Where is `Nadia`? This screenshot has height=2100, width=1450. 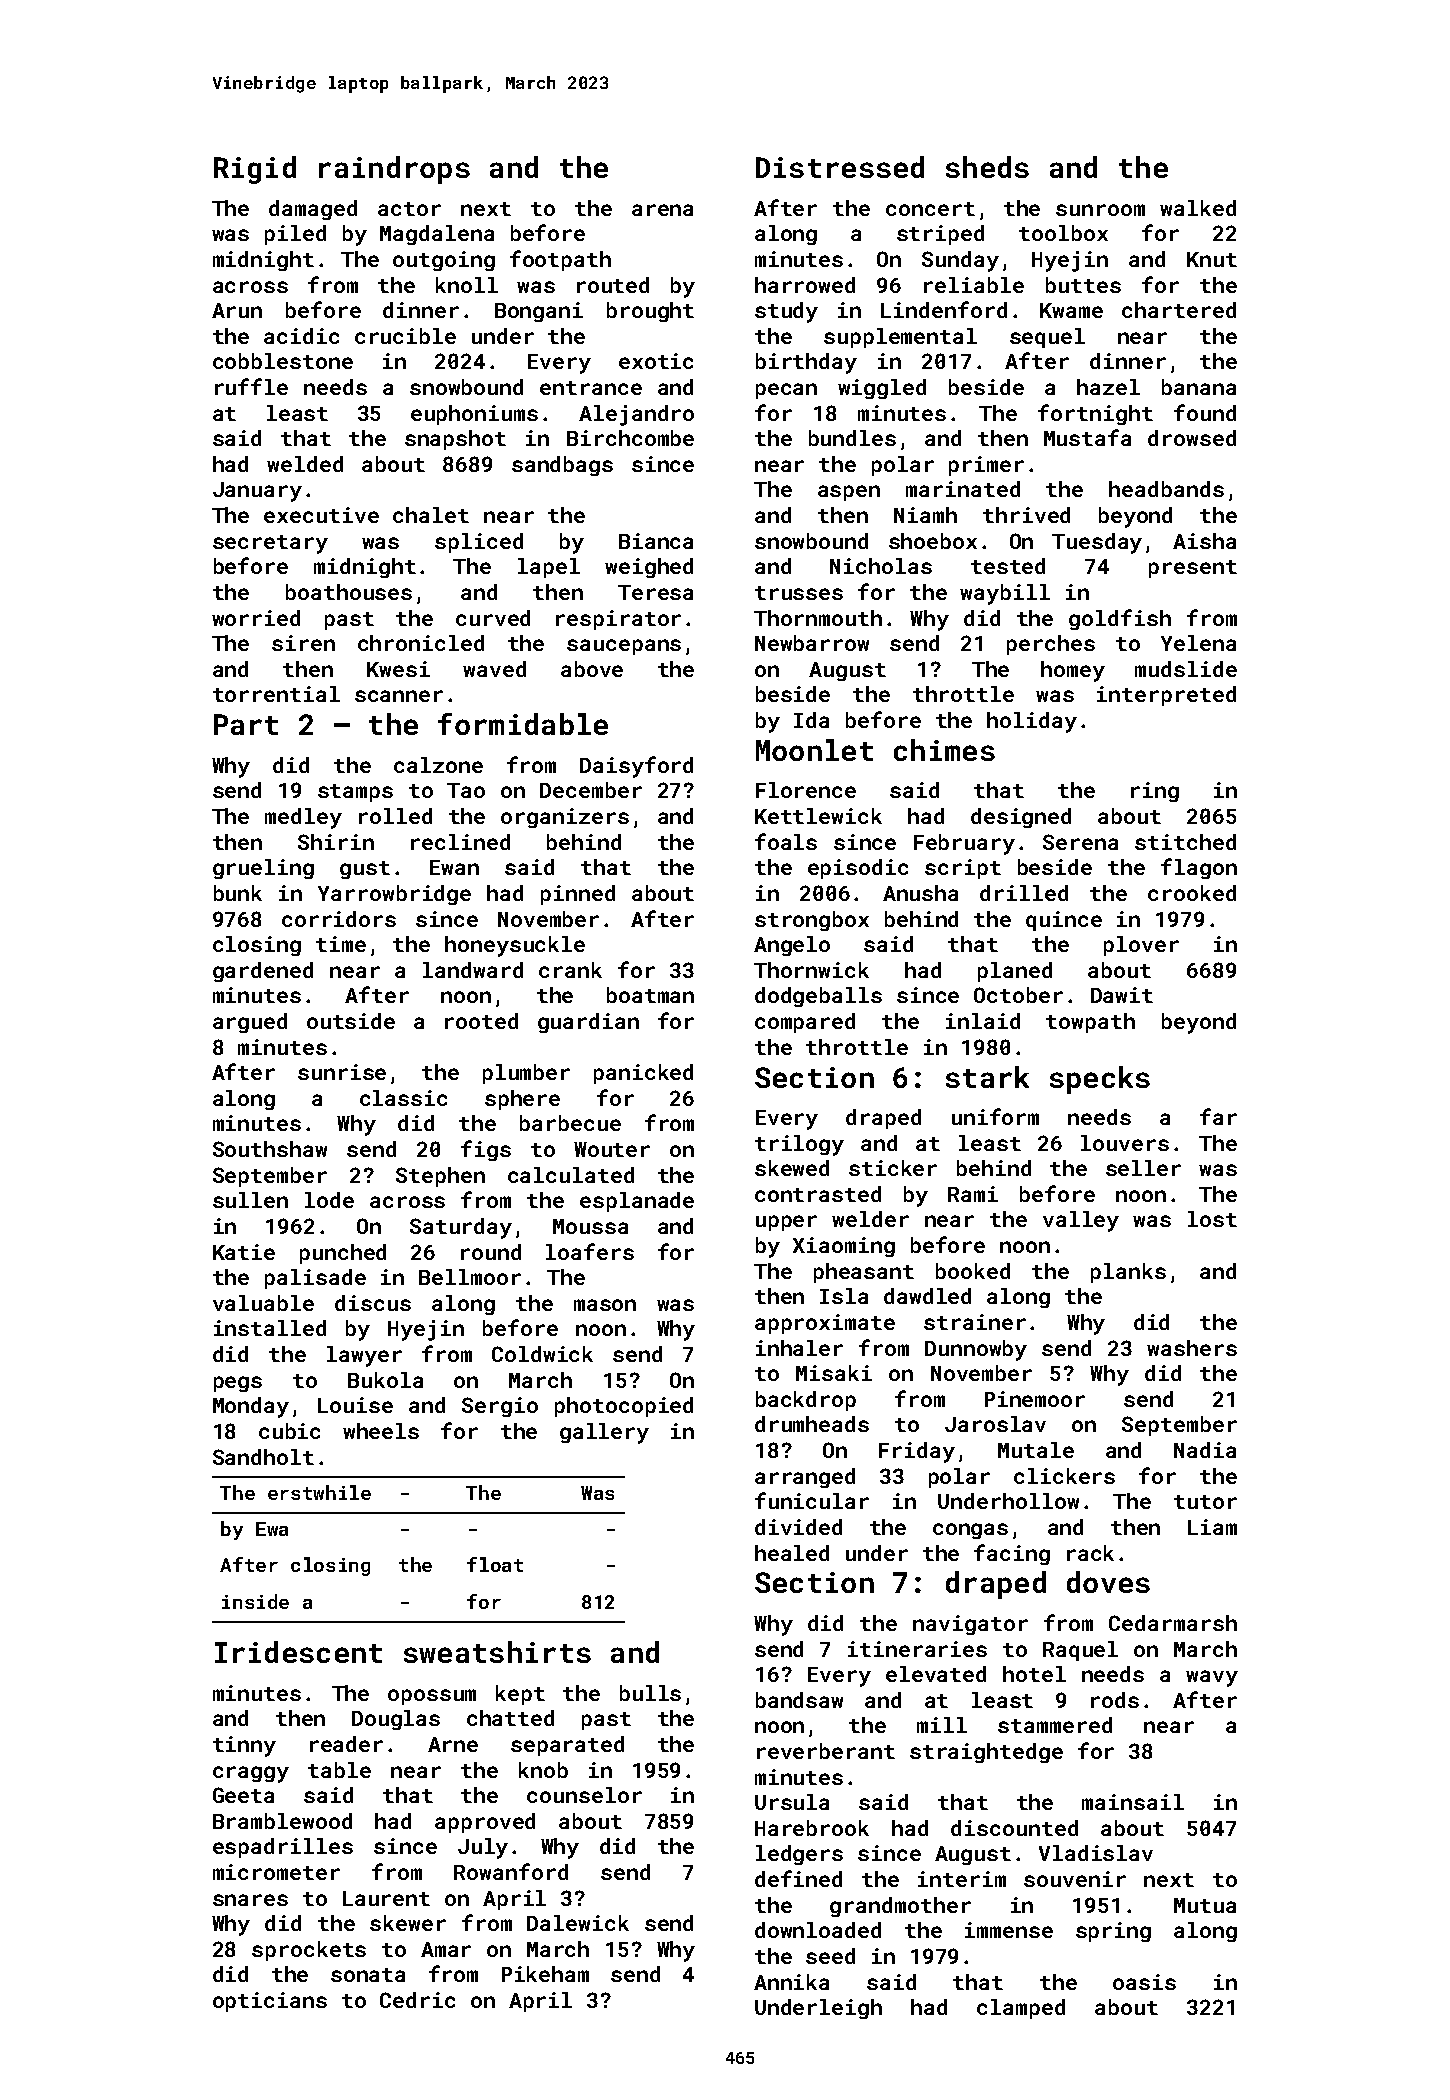 Nadia is located at coordinates (1205, 1450).
